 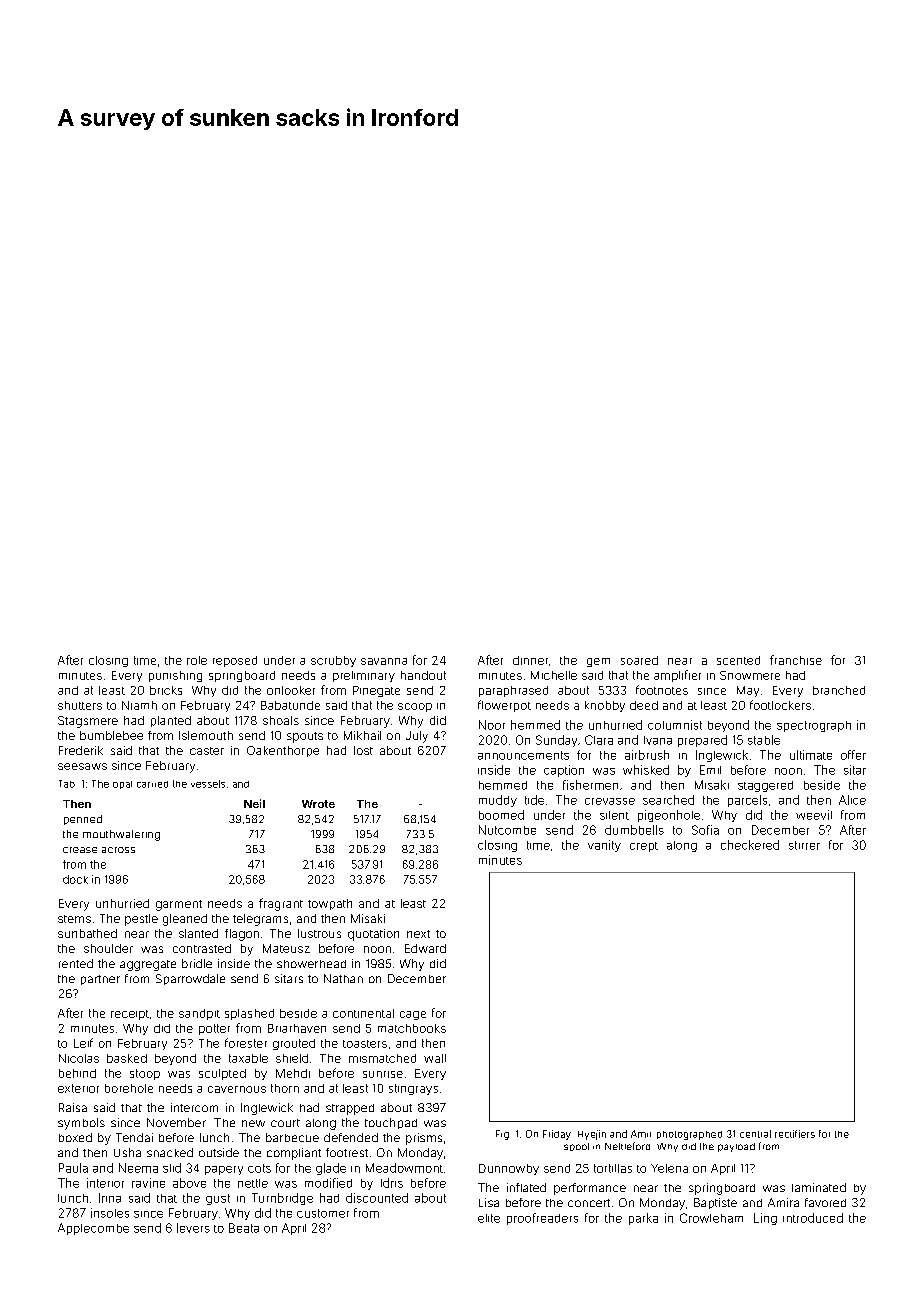 I want to click on crept, so click(x=644, y=847).
